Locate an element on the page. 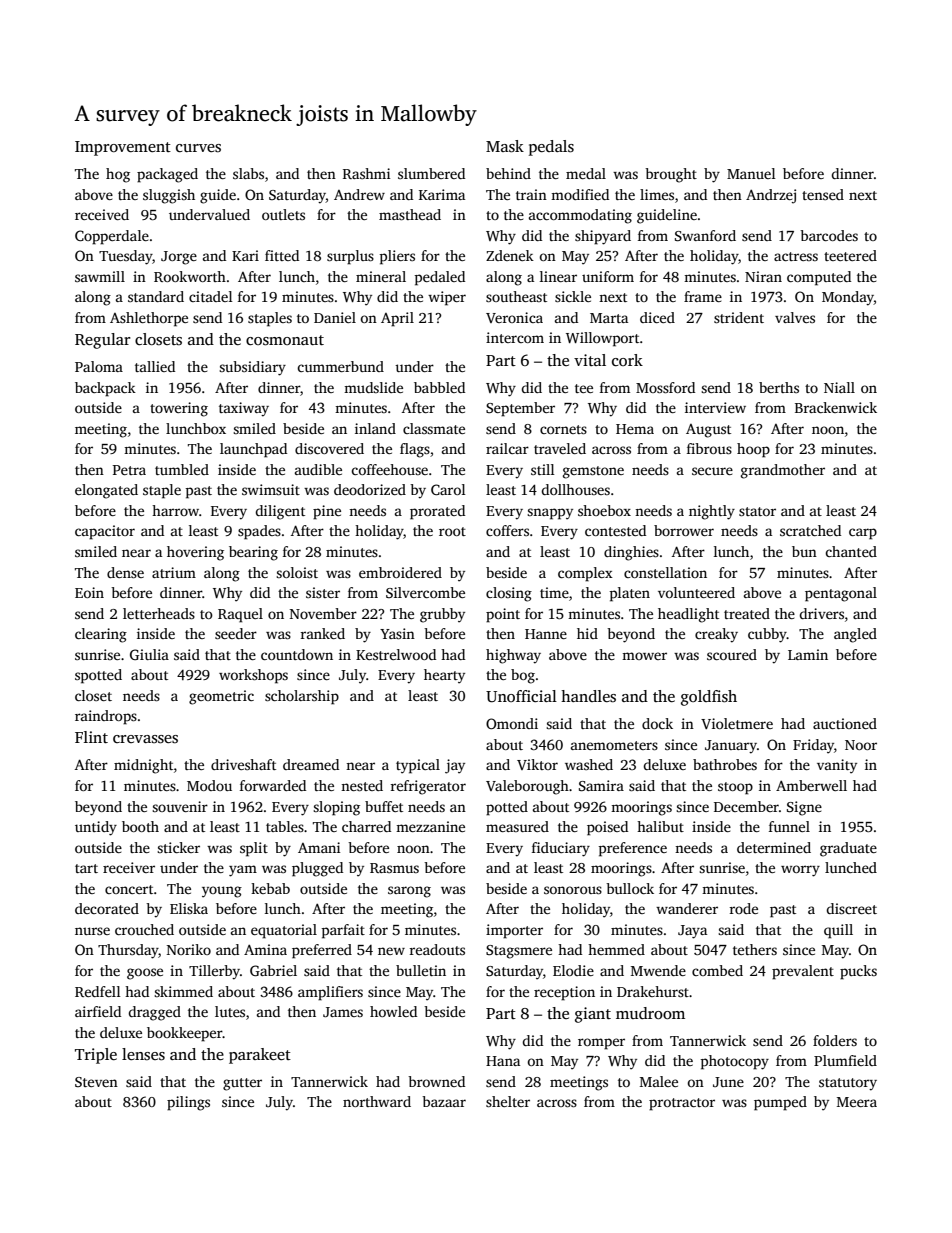 This document has height=1233, width=952. readouts is located at coordinates (437, 949).
